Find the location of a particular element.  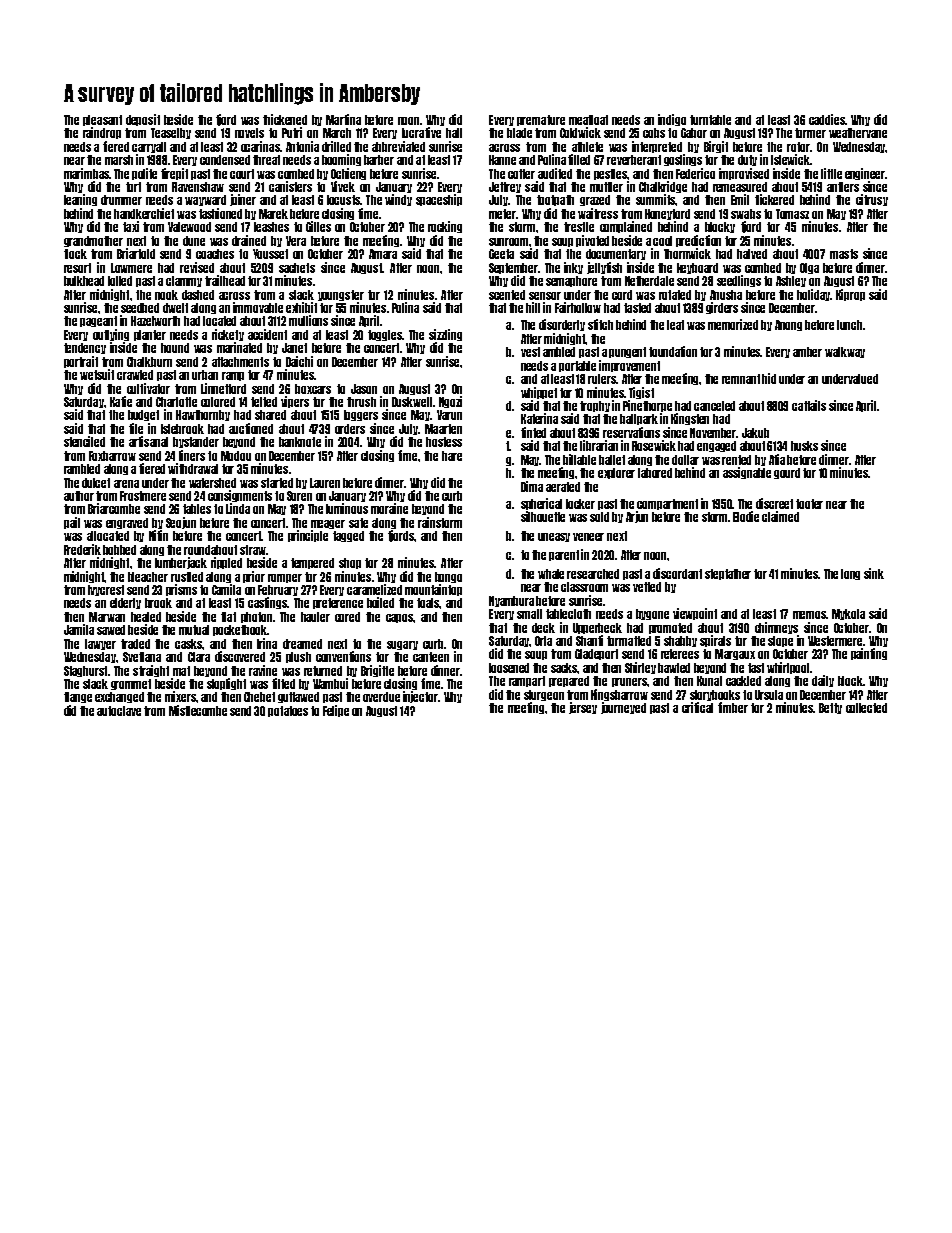

colored is located at coordinates (218, 402).
